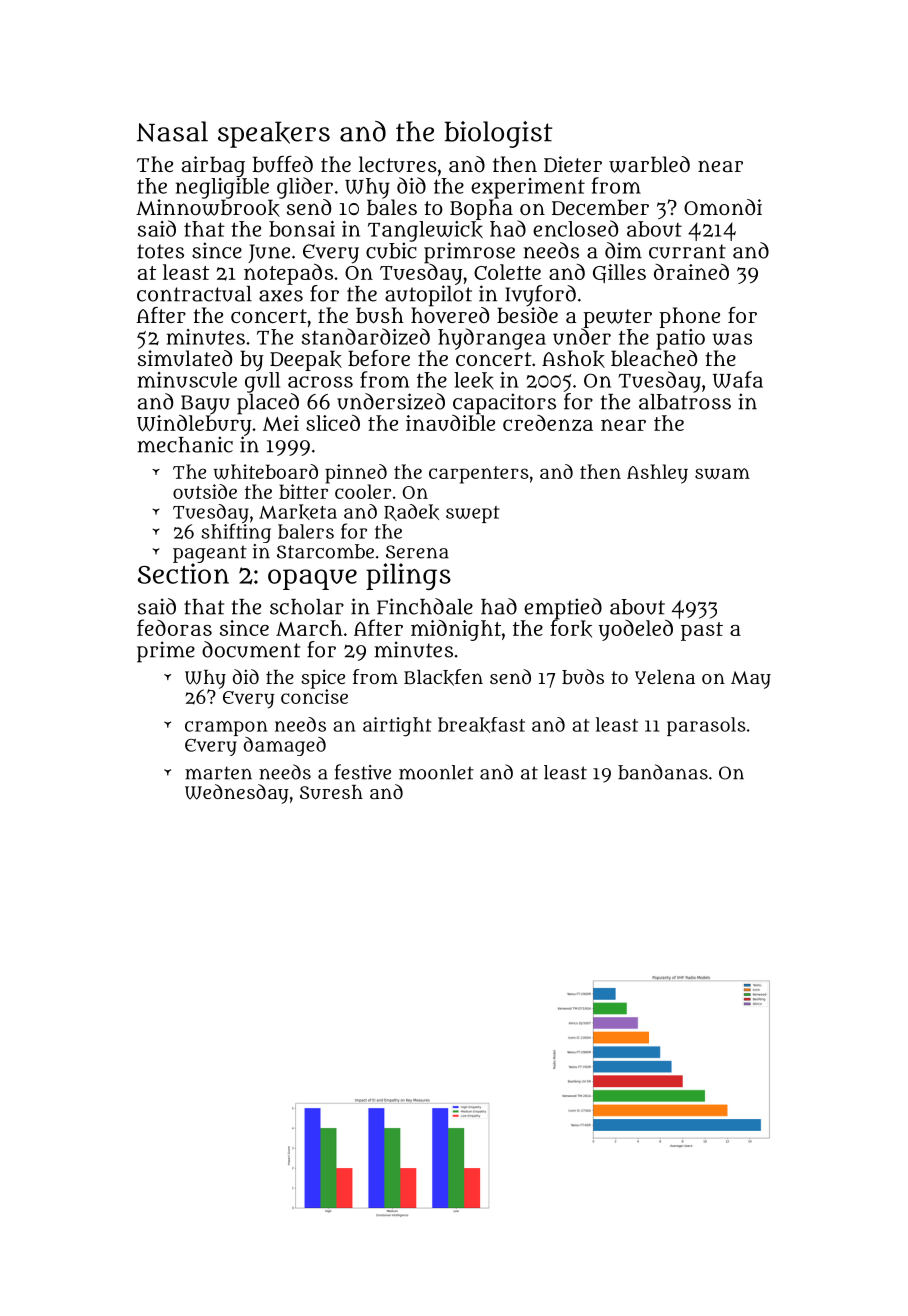  I want to click on outside, so click(205, 491).
